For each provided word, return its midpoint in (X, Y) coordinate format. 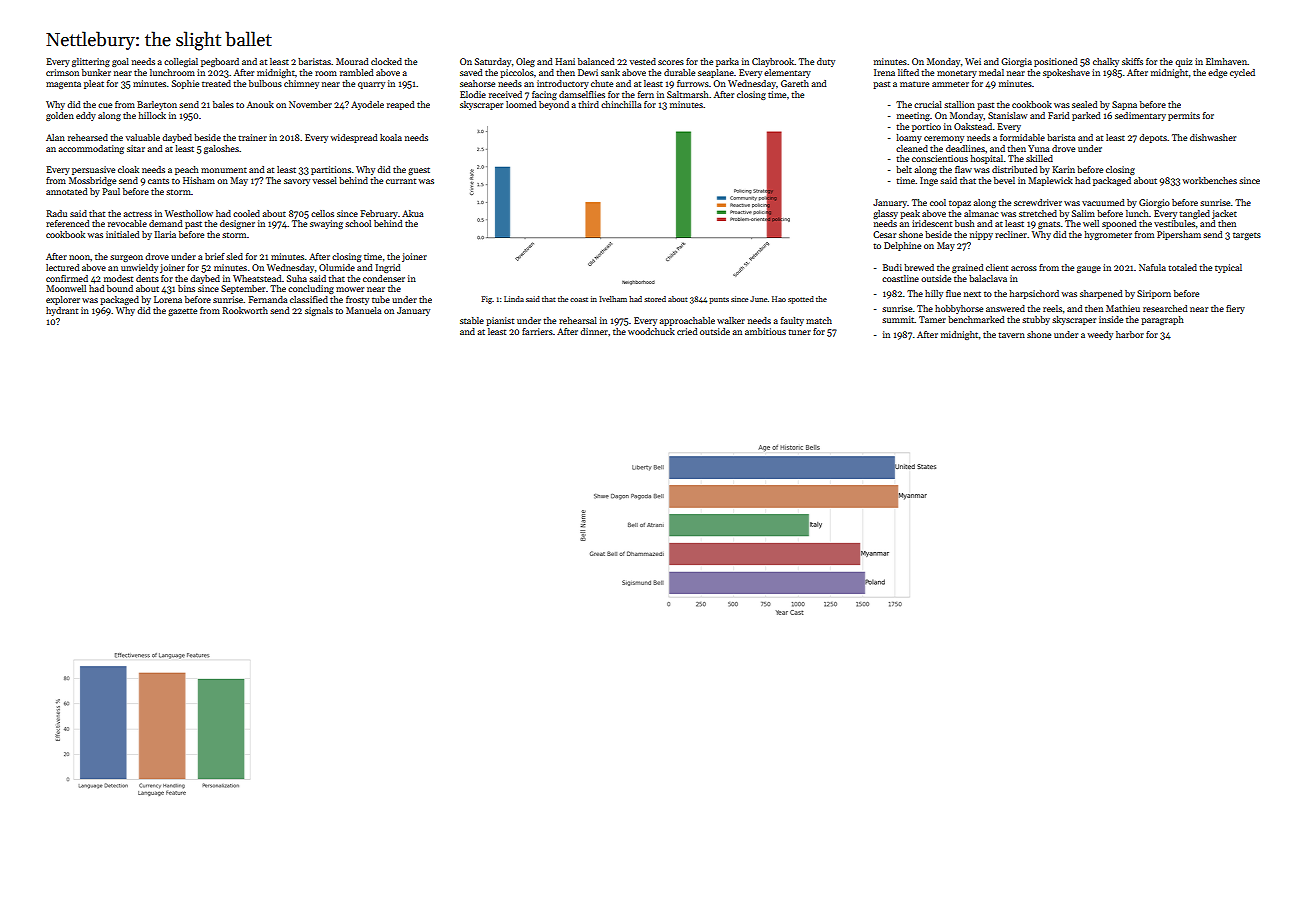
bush (965, 223)
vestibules (1174, 223)
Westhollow (189, 213)
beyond (554, 105)
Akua (413, 213)
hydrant (62, 311)
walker (731, 320)
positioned (1056, 62)
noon (79, 257)
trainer (252, 137)
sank (610, 72)
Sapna (1124, 105)
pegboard (220, 62)
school (358, 223)
